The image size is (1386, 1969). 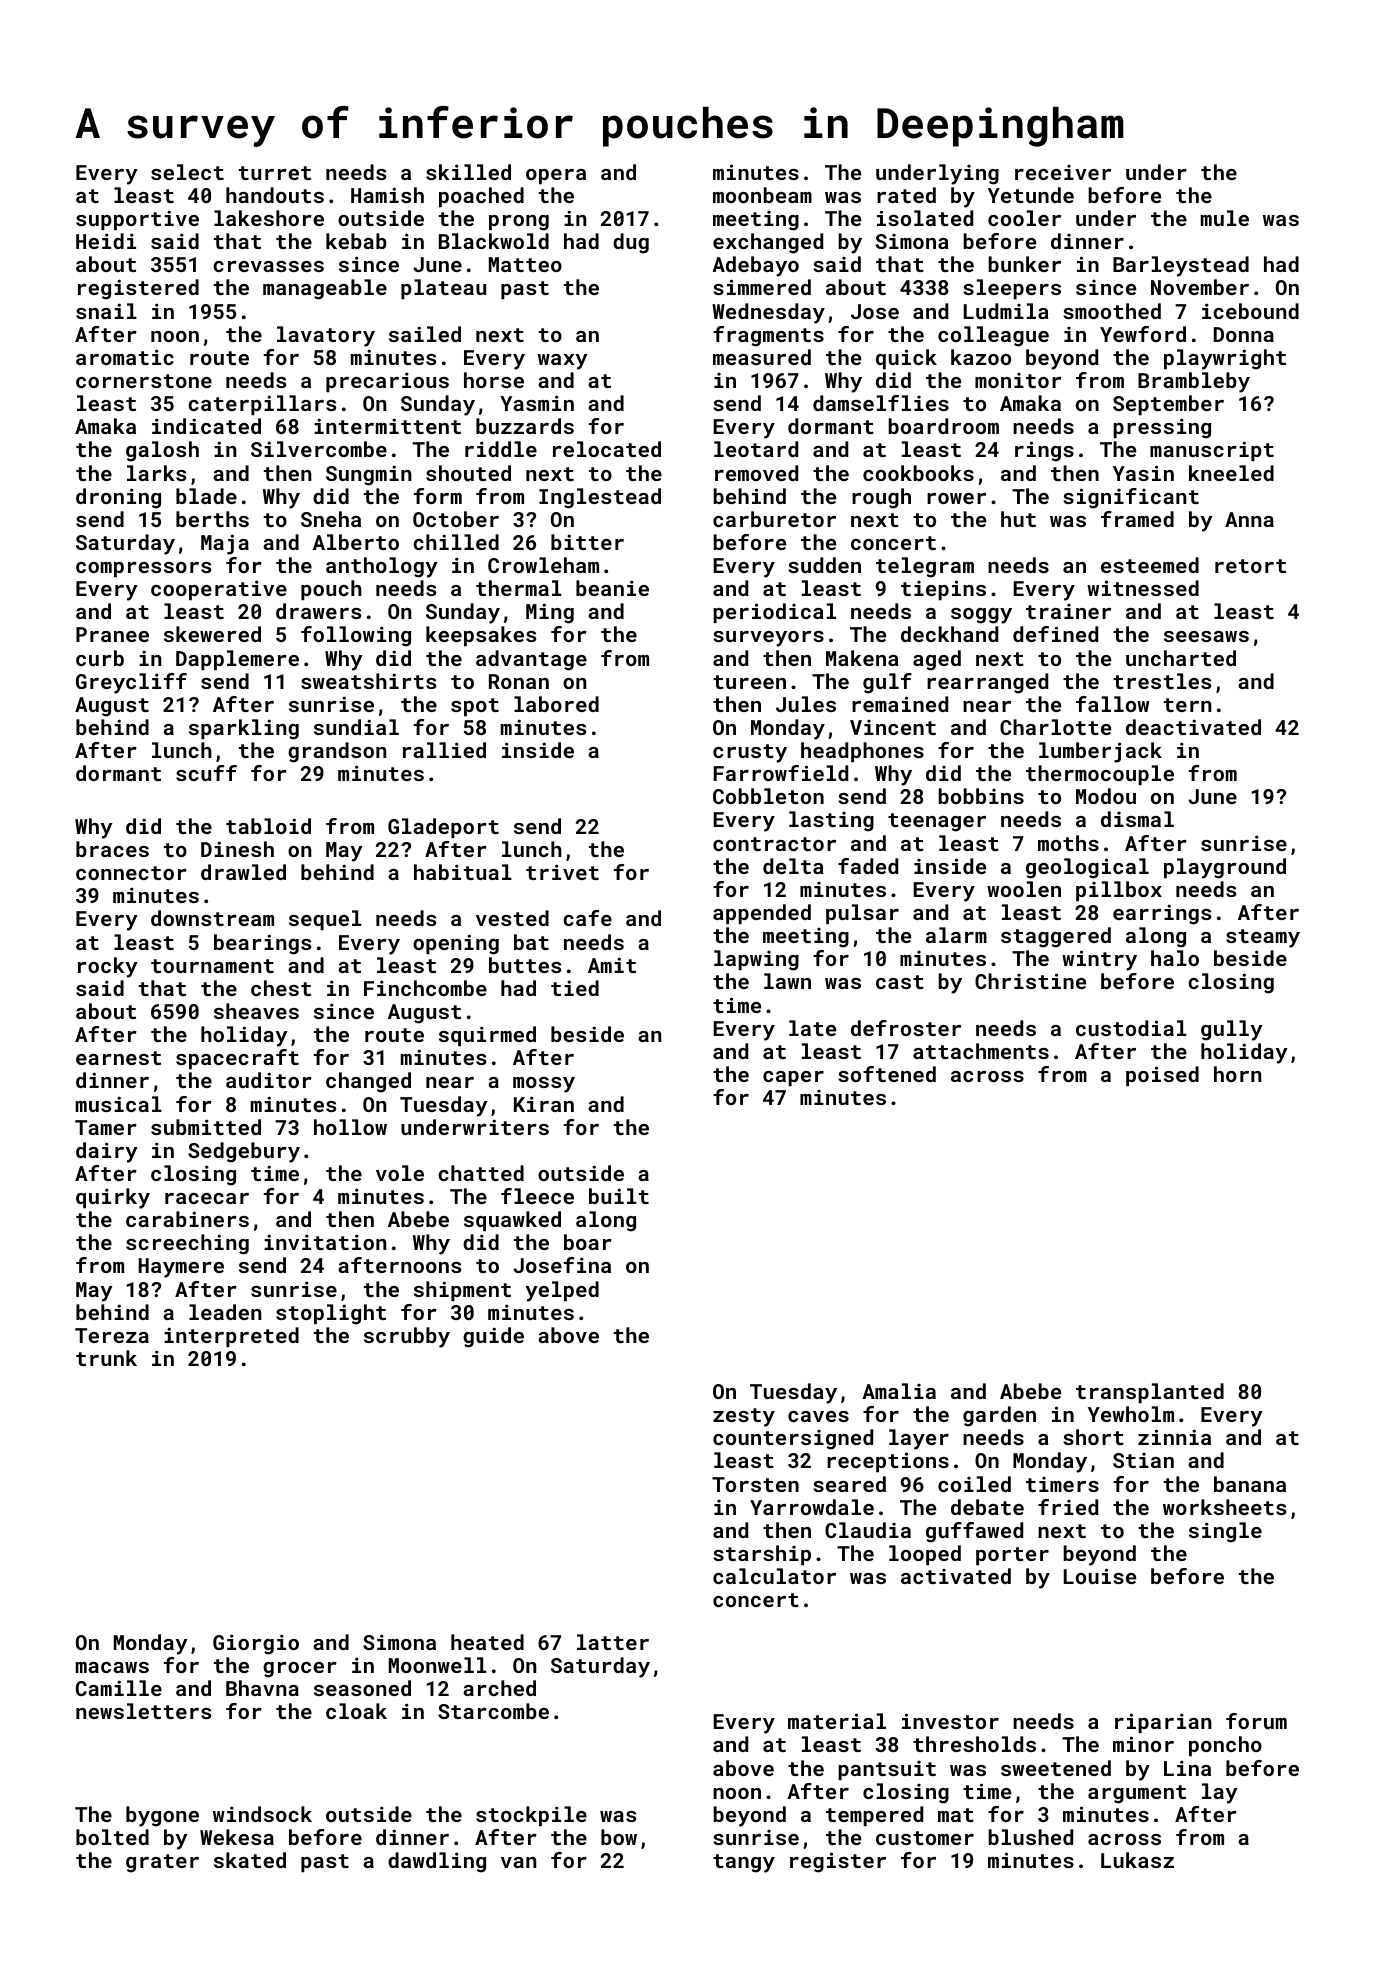 What do you see at coordinates (1150, 1393) in the screenshot?
I see `transplanted` at bounding box center [1150, 1393].
